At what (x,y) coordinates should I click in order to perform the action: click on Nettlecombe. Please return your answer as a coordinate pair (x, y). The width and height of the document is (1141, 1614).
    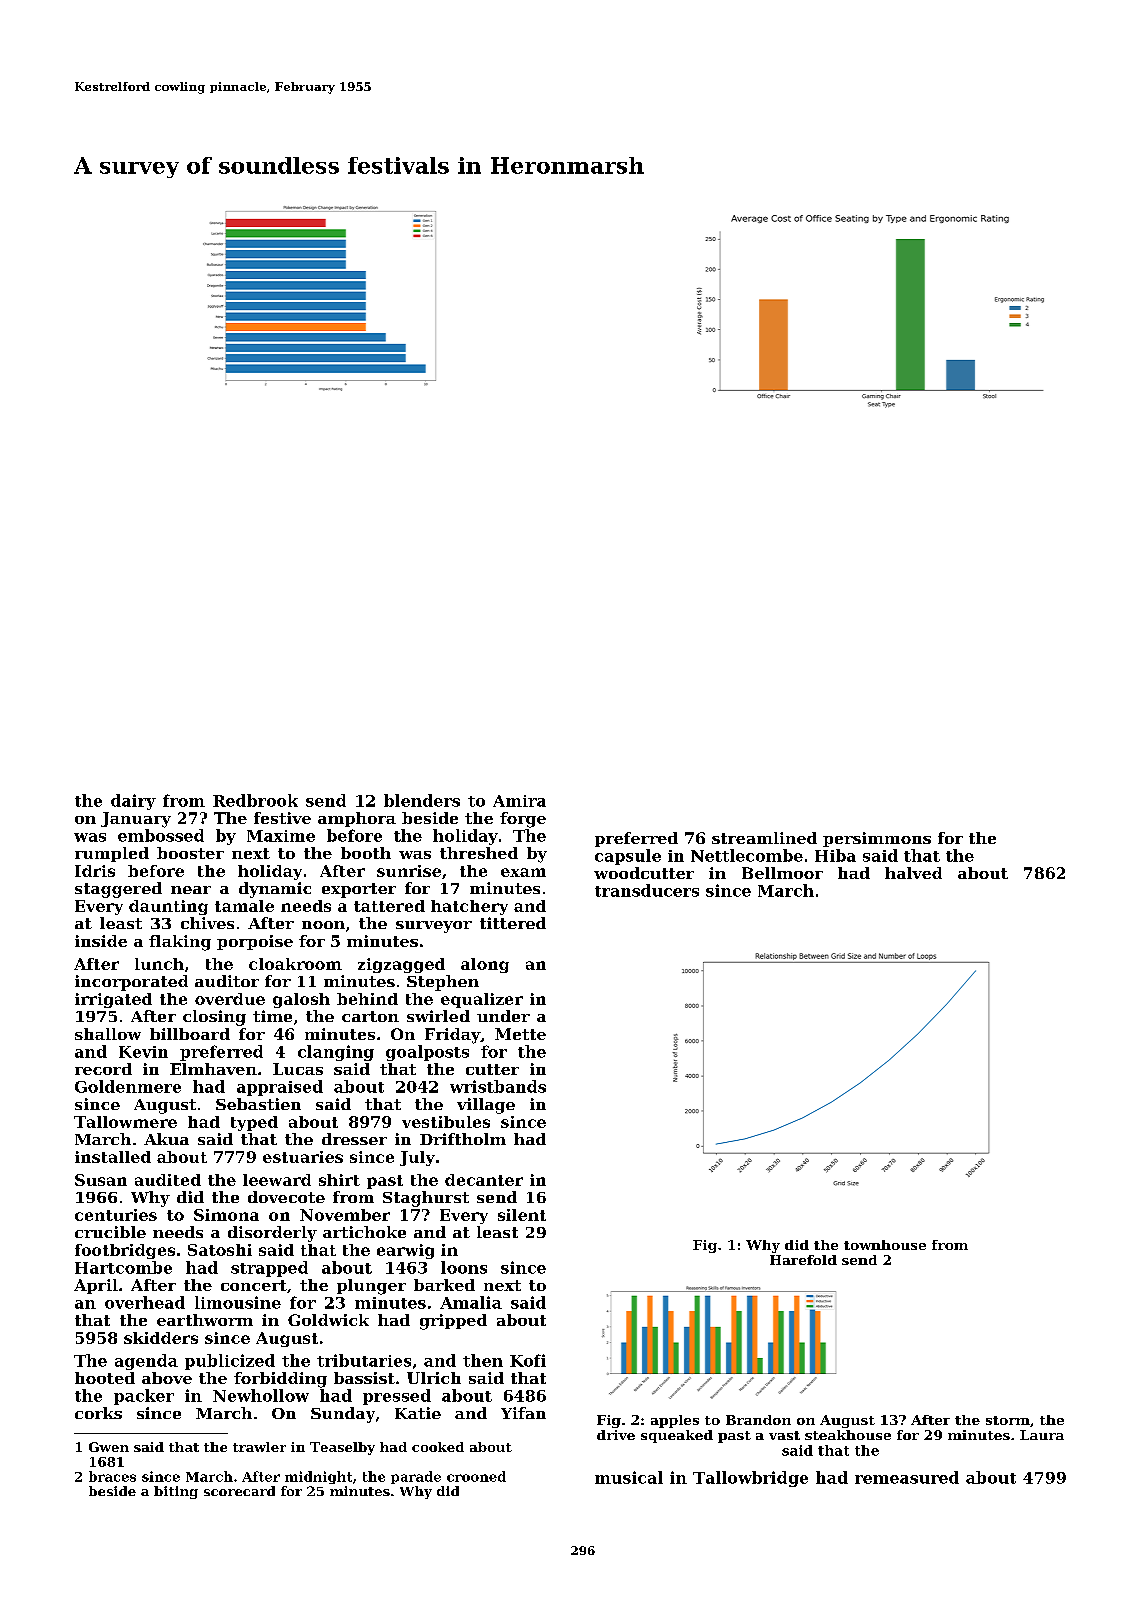
    Looking at the image, I should click on (747, 855).
